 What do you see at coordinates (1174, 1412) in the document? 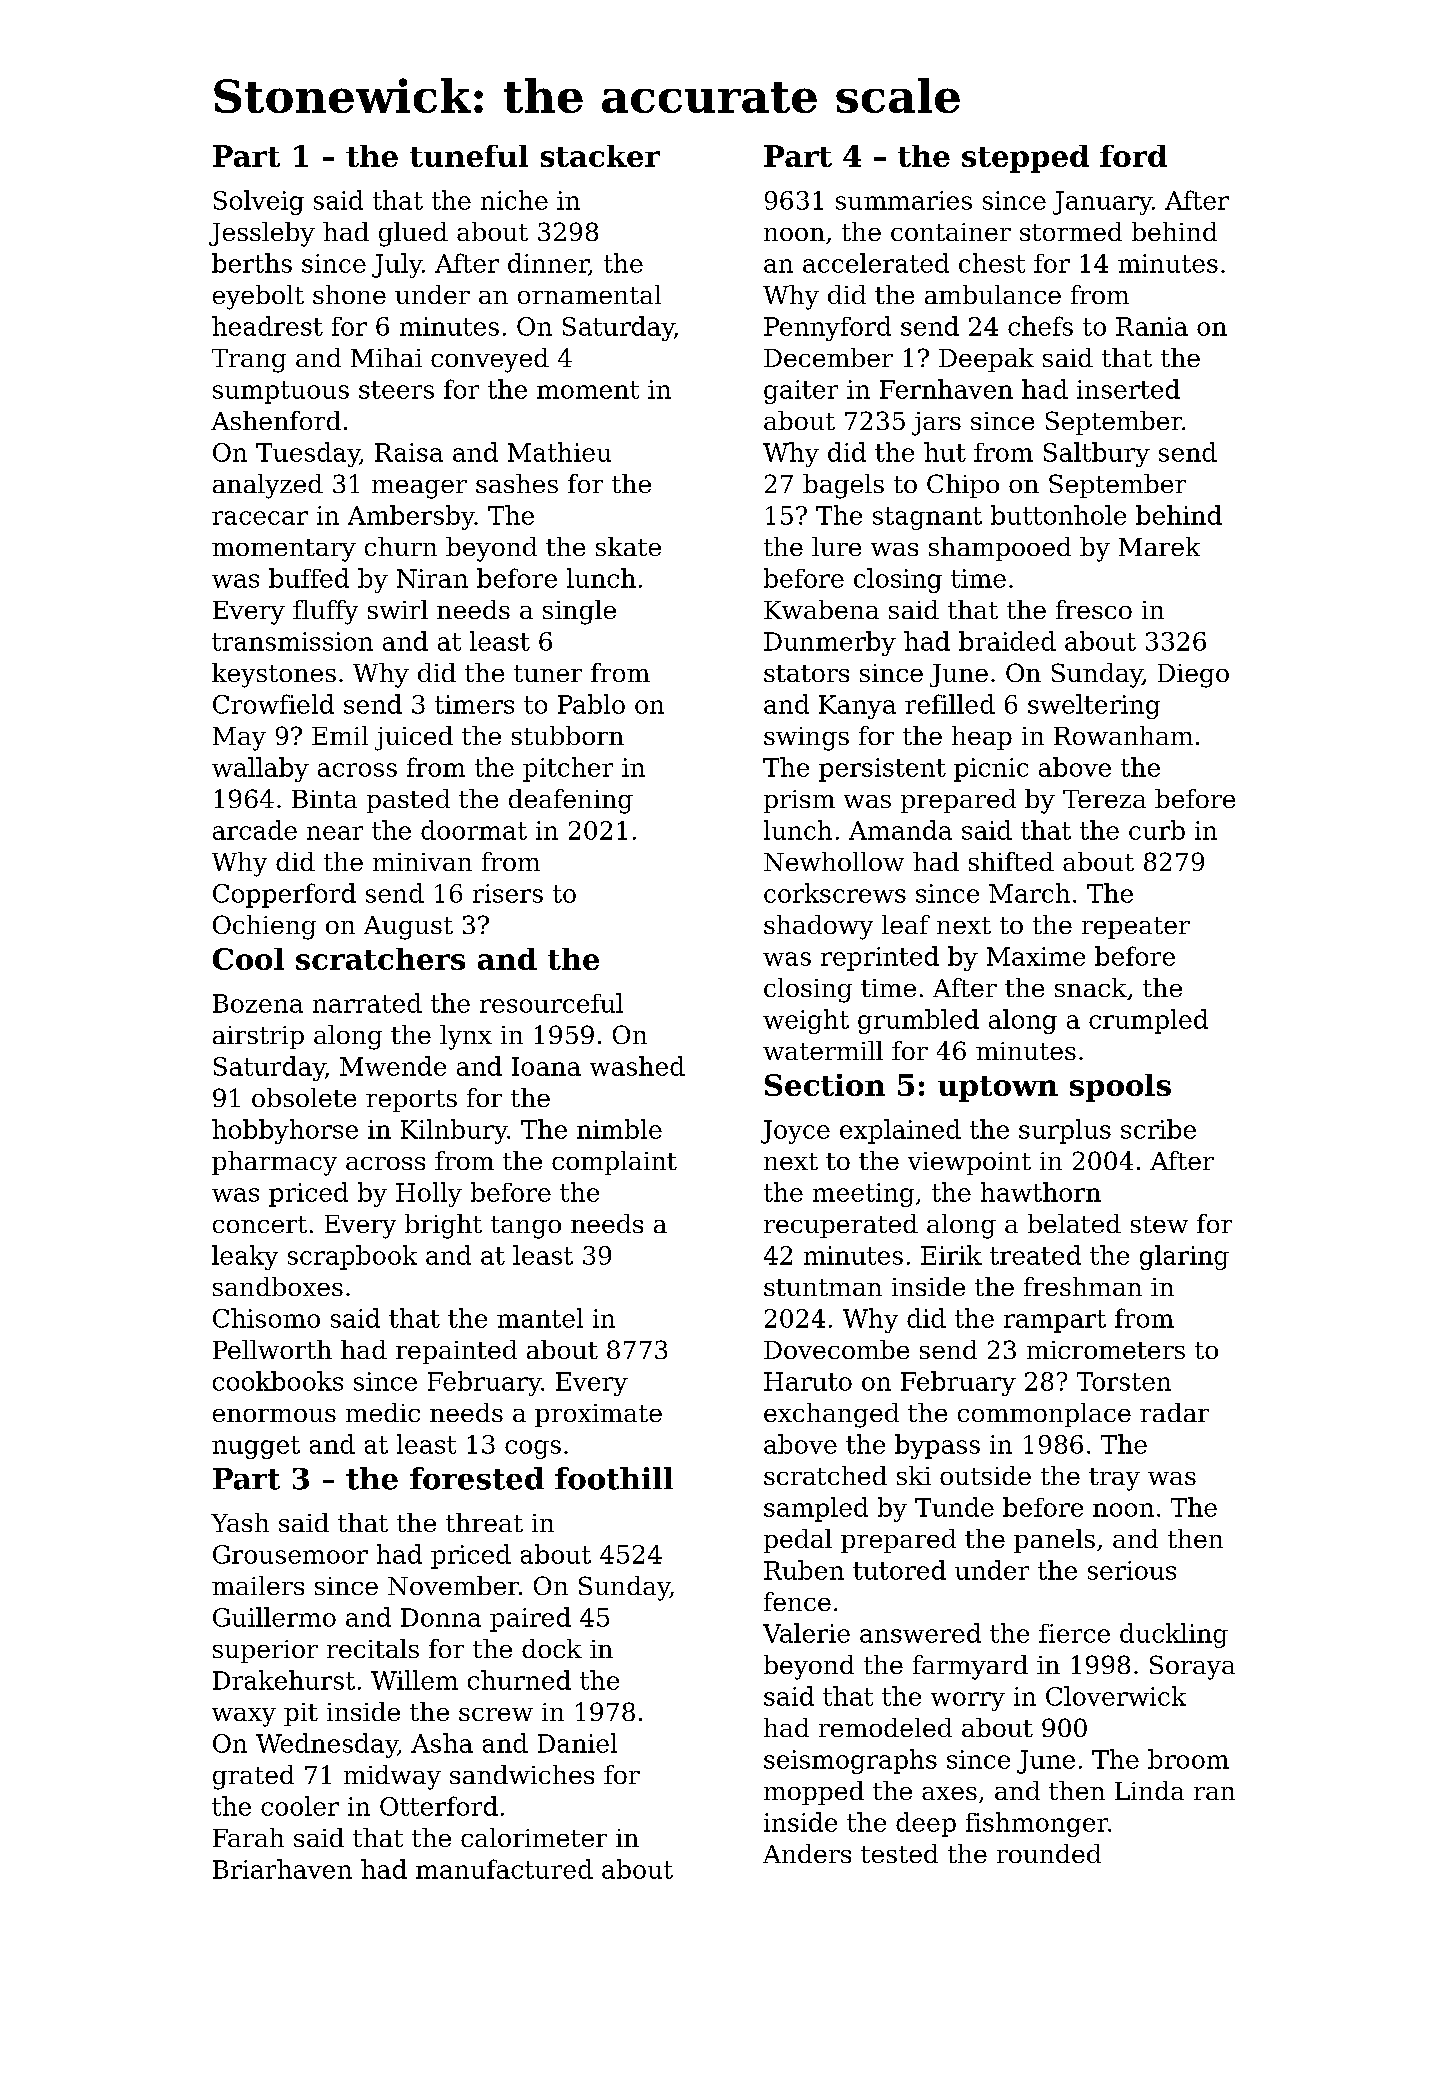
I see `radar` at bounding box center [1174, 1412].
